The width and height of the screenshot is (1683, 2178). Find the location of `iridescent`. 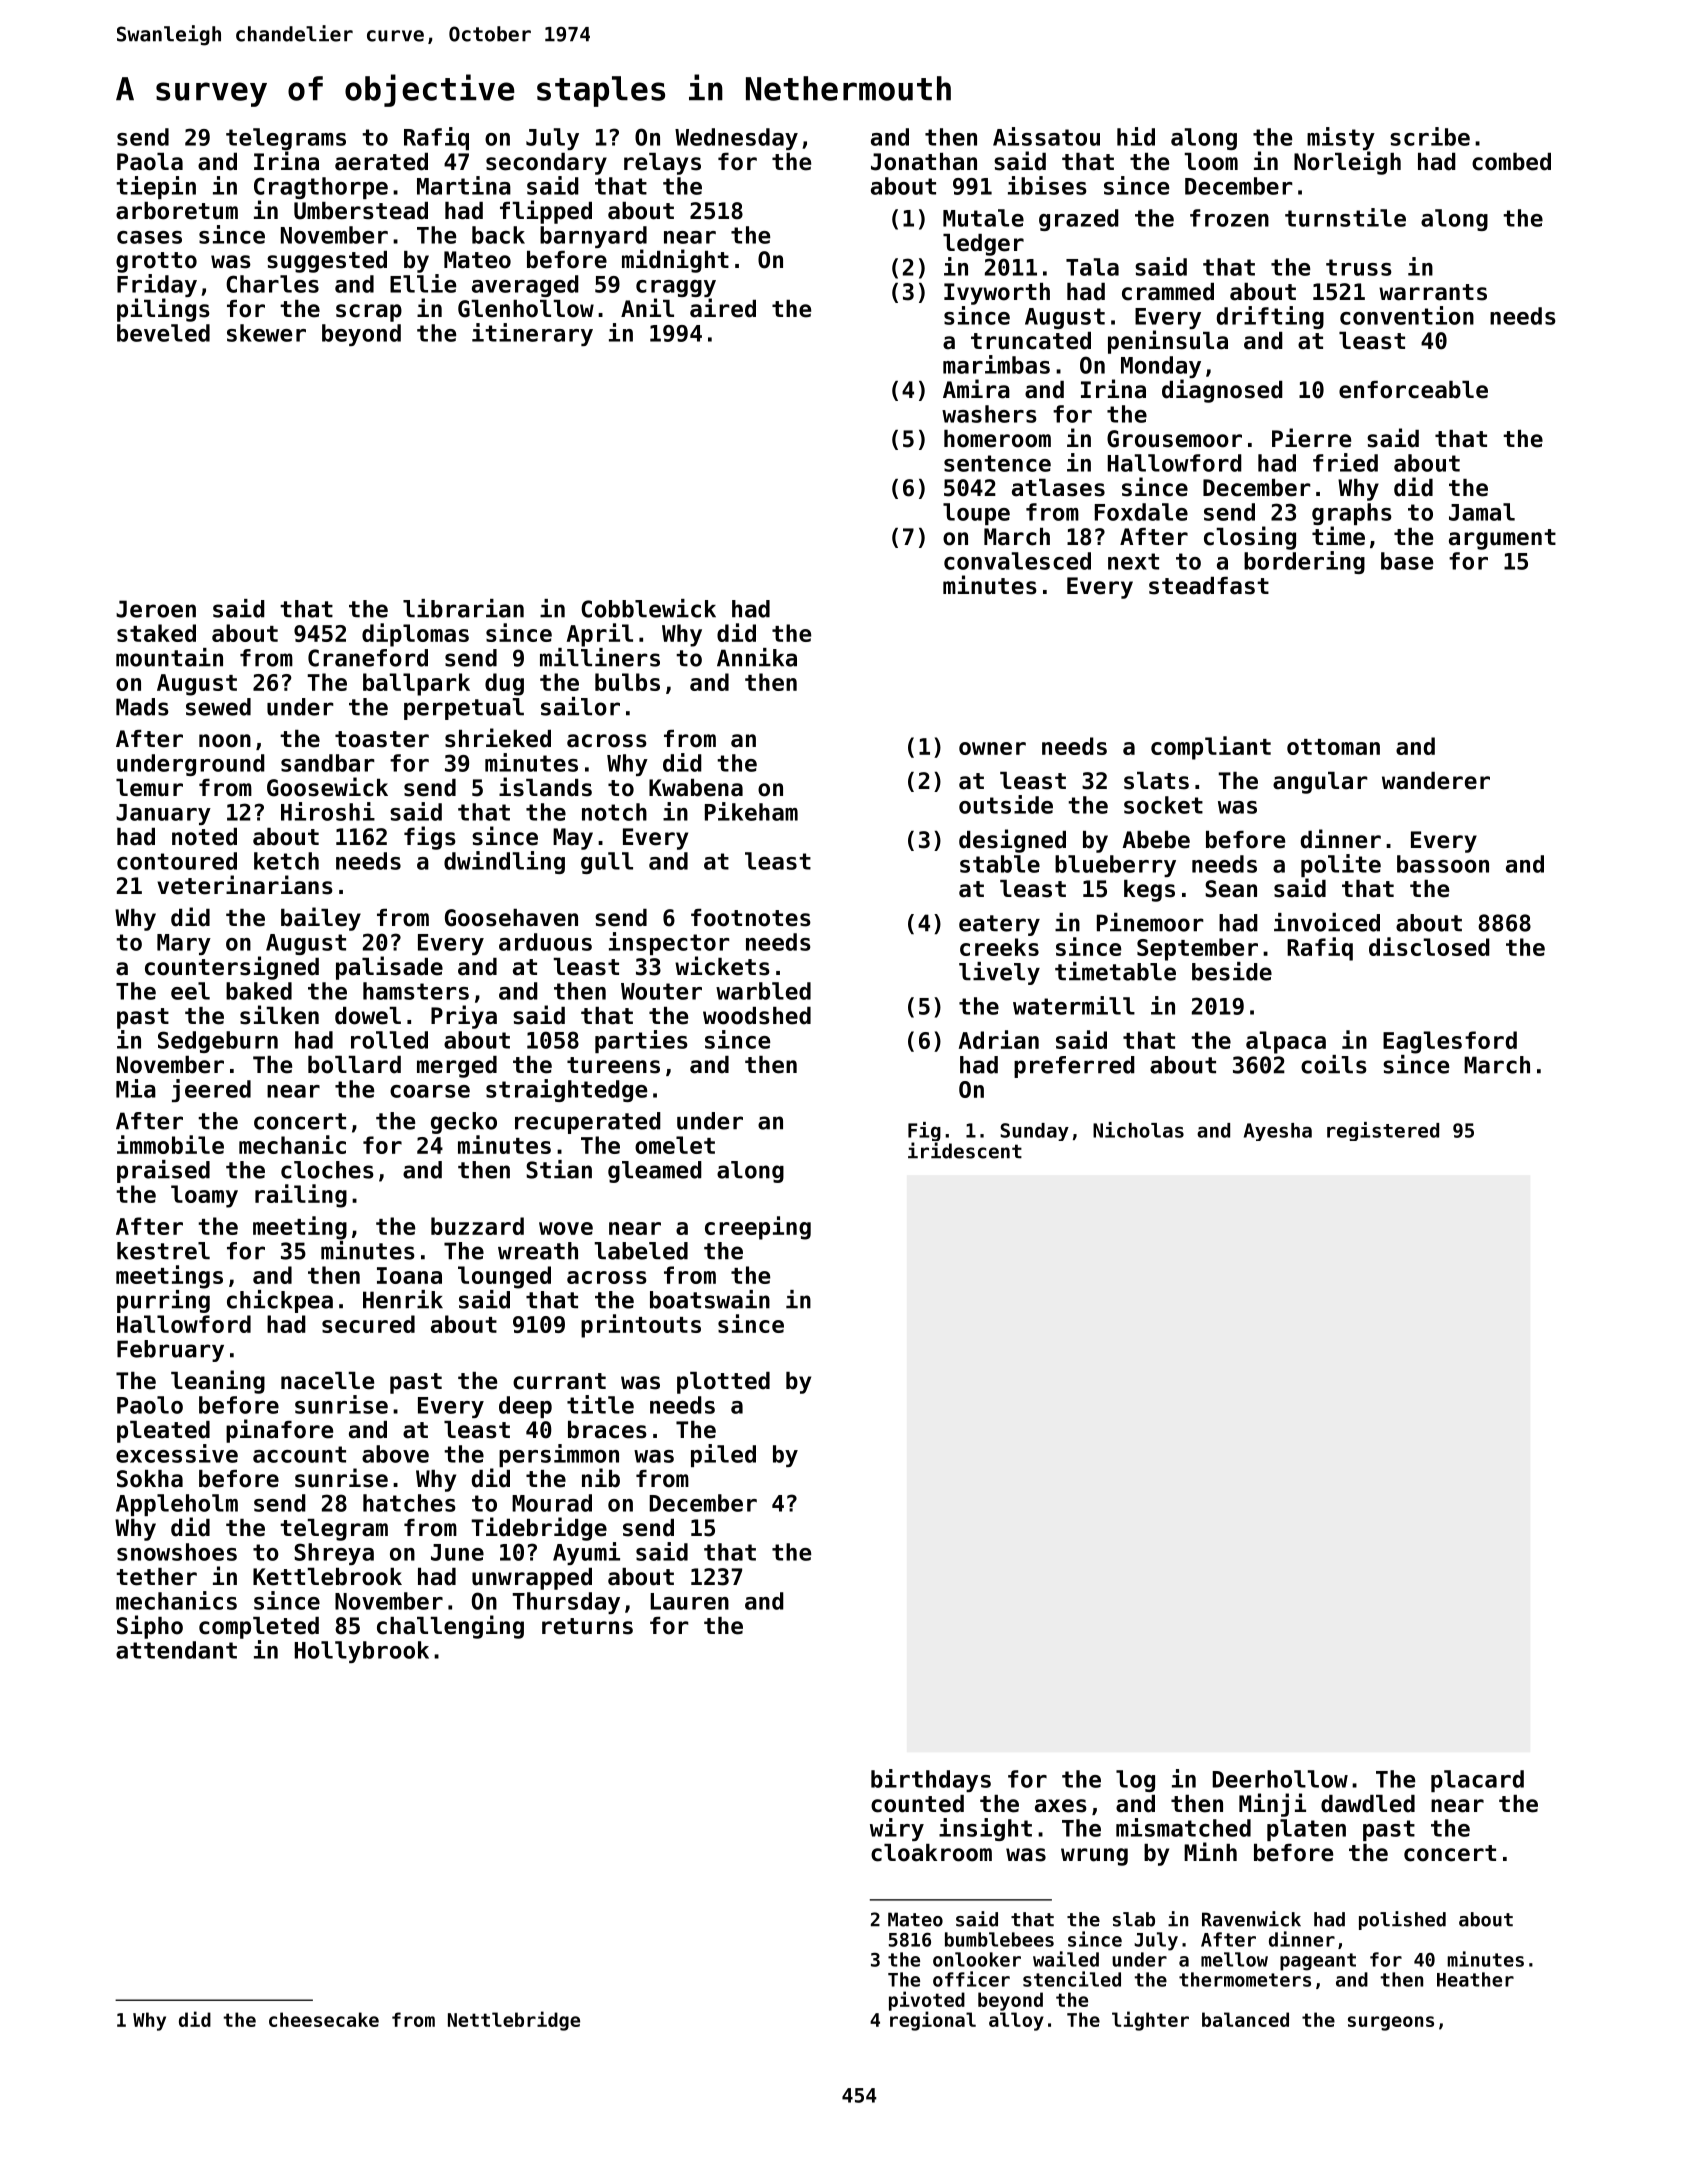

iridescent is located at coordinates (965, 1150).
